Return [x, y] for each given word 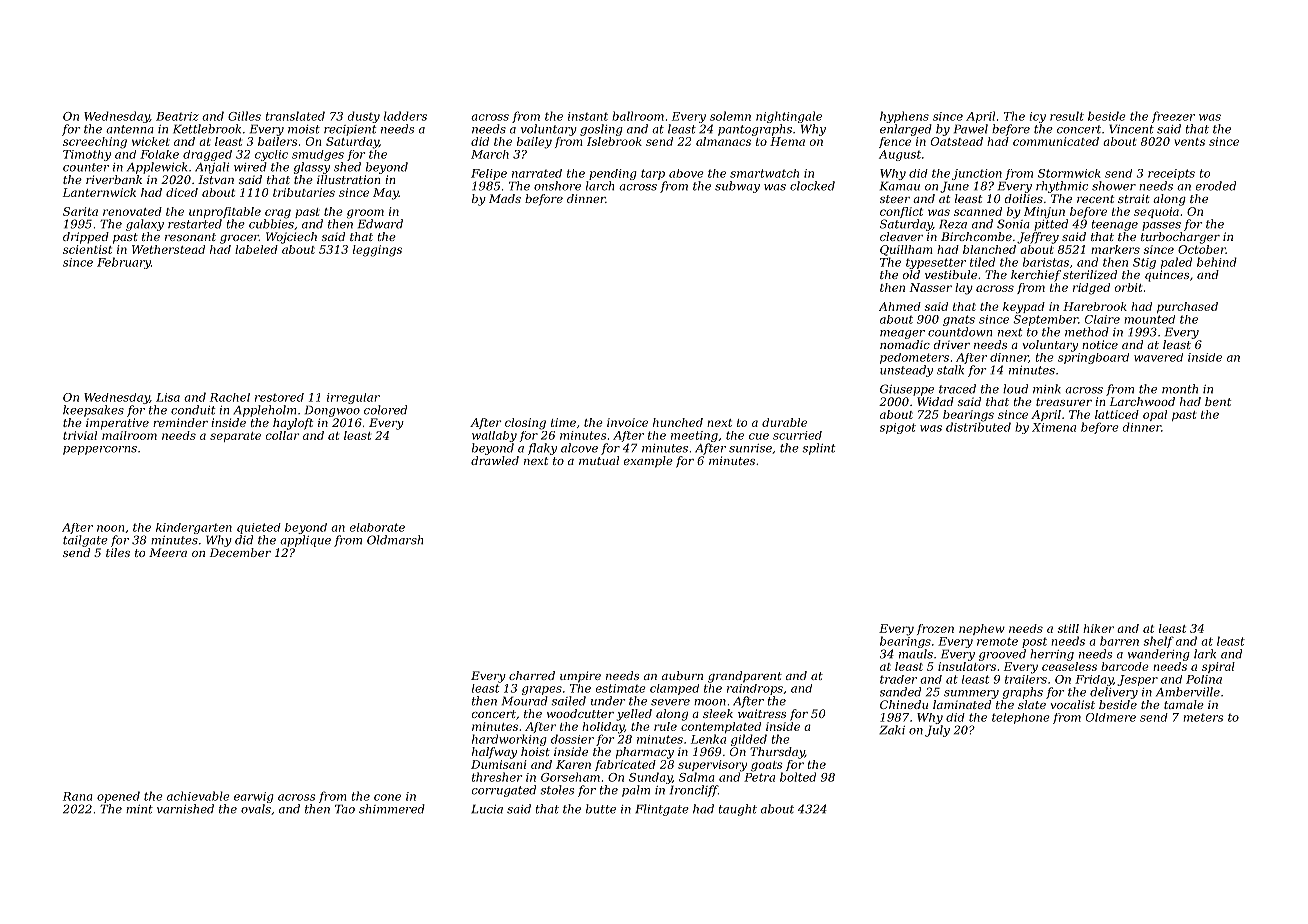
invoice [627, 422]
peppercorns [100, 450]
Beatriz [177, 116]
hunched [678, 422]
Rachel [230, 397]
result [1067, 116]
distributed [978, 427]
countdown [960, 332]
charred [532, 675]
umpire [580, 677]
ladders [405, 116]
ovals [256, 809]
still [1068, 628]
